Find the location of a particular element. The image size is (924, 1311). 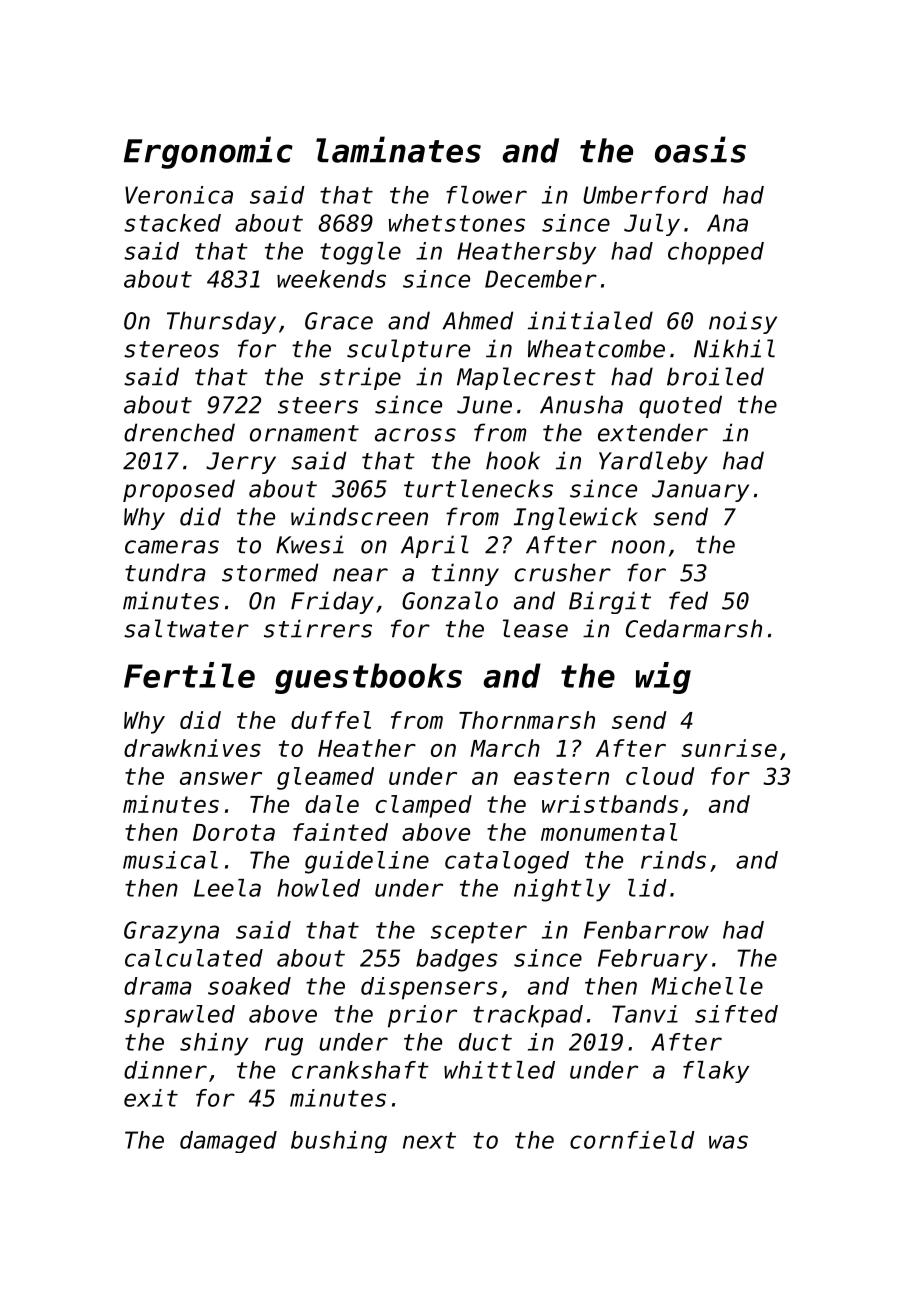

toggle is located at coordinates (360, 253).
